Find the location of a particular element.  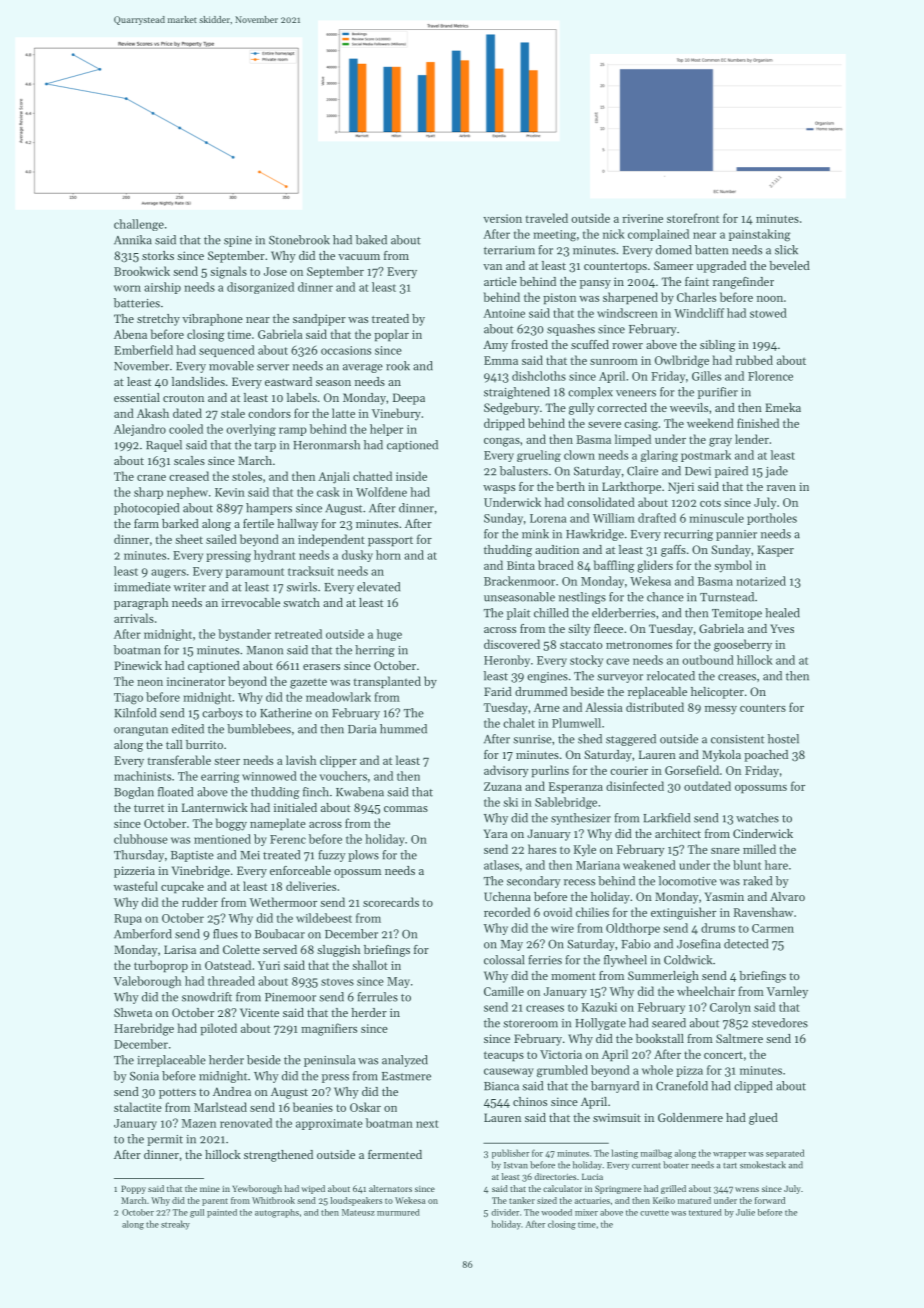

version is located at coordinates (502, 218).
